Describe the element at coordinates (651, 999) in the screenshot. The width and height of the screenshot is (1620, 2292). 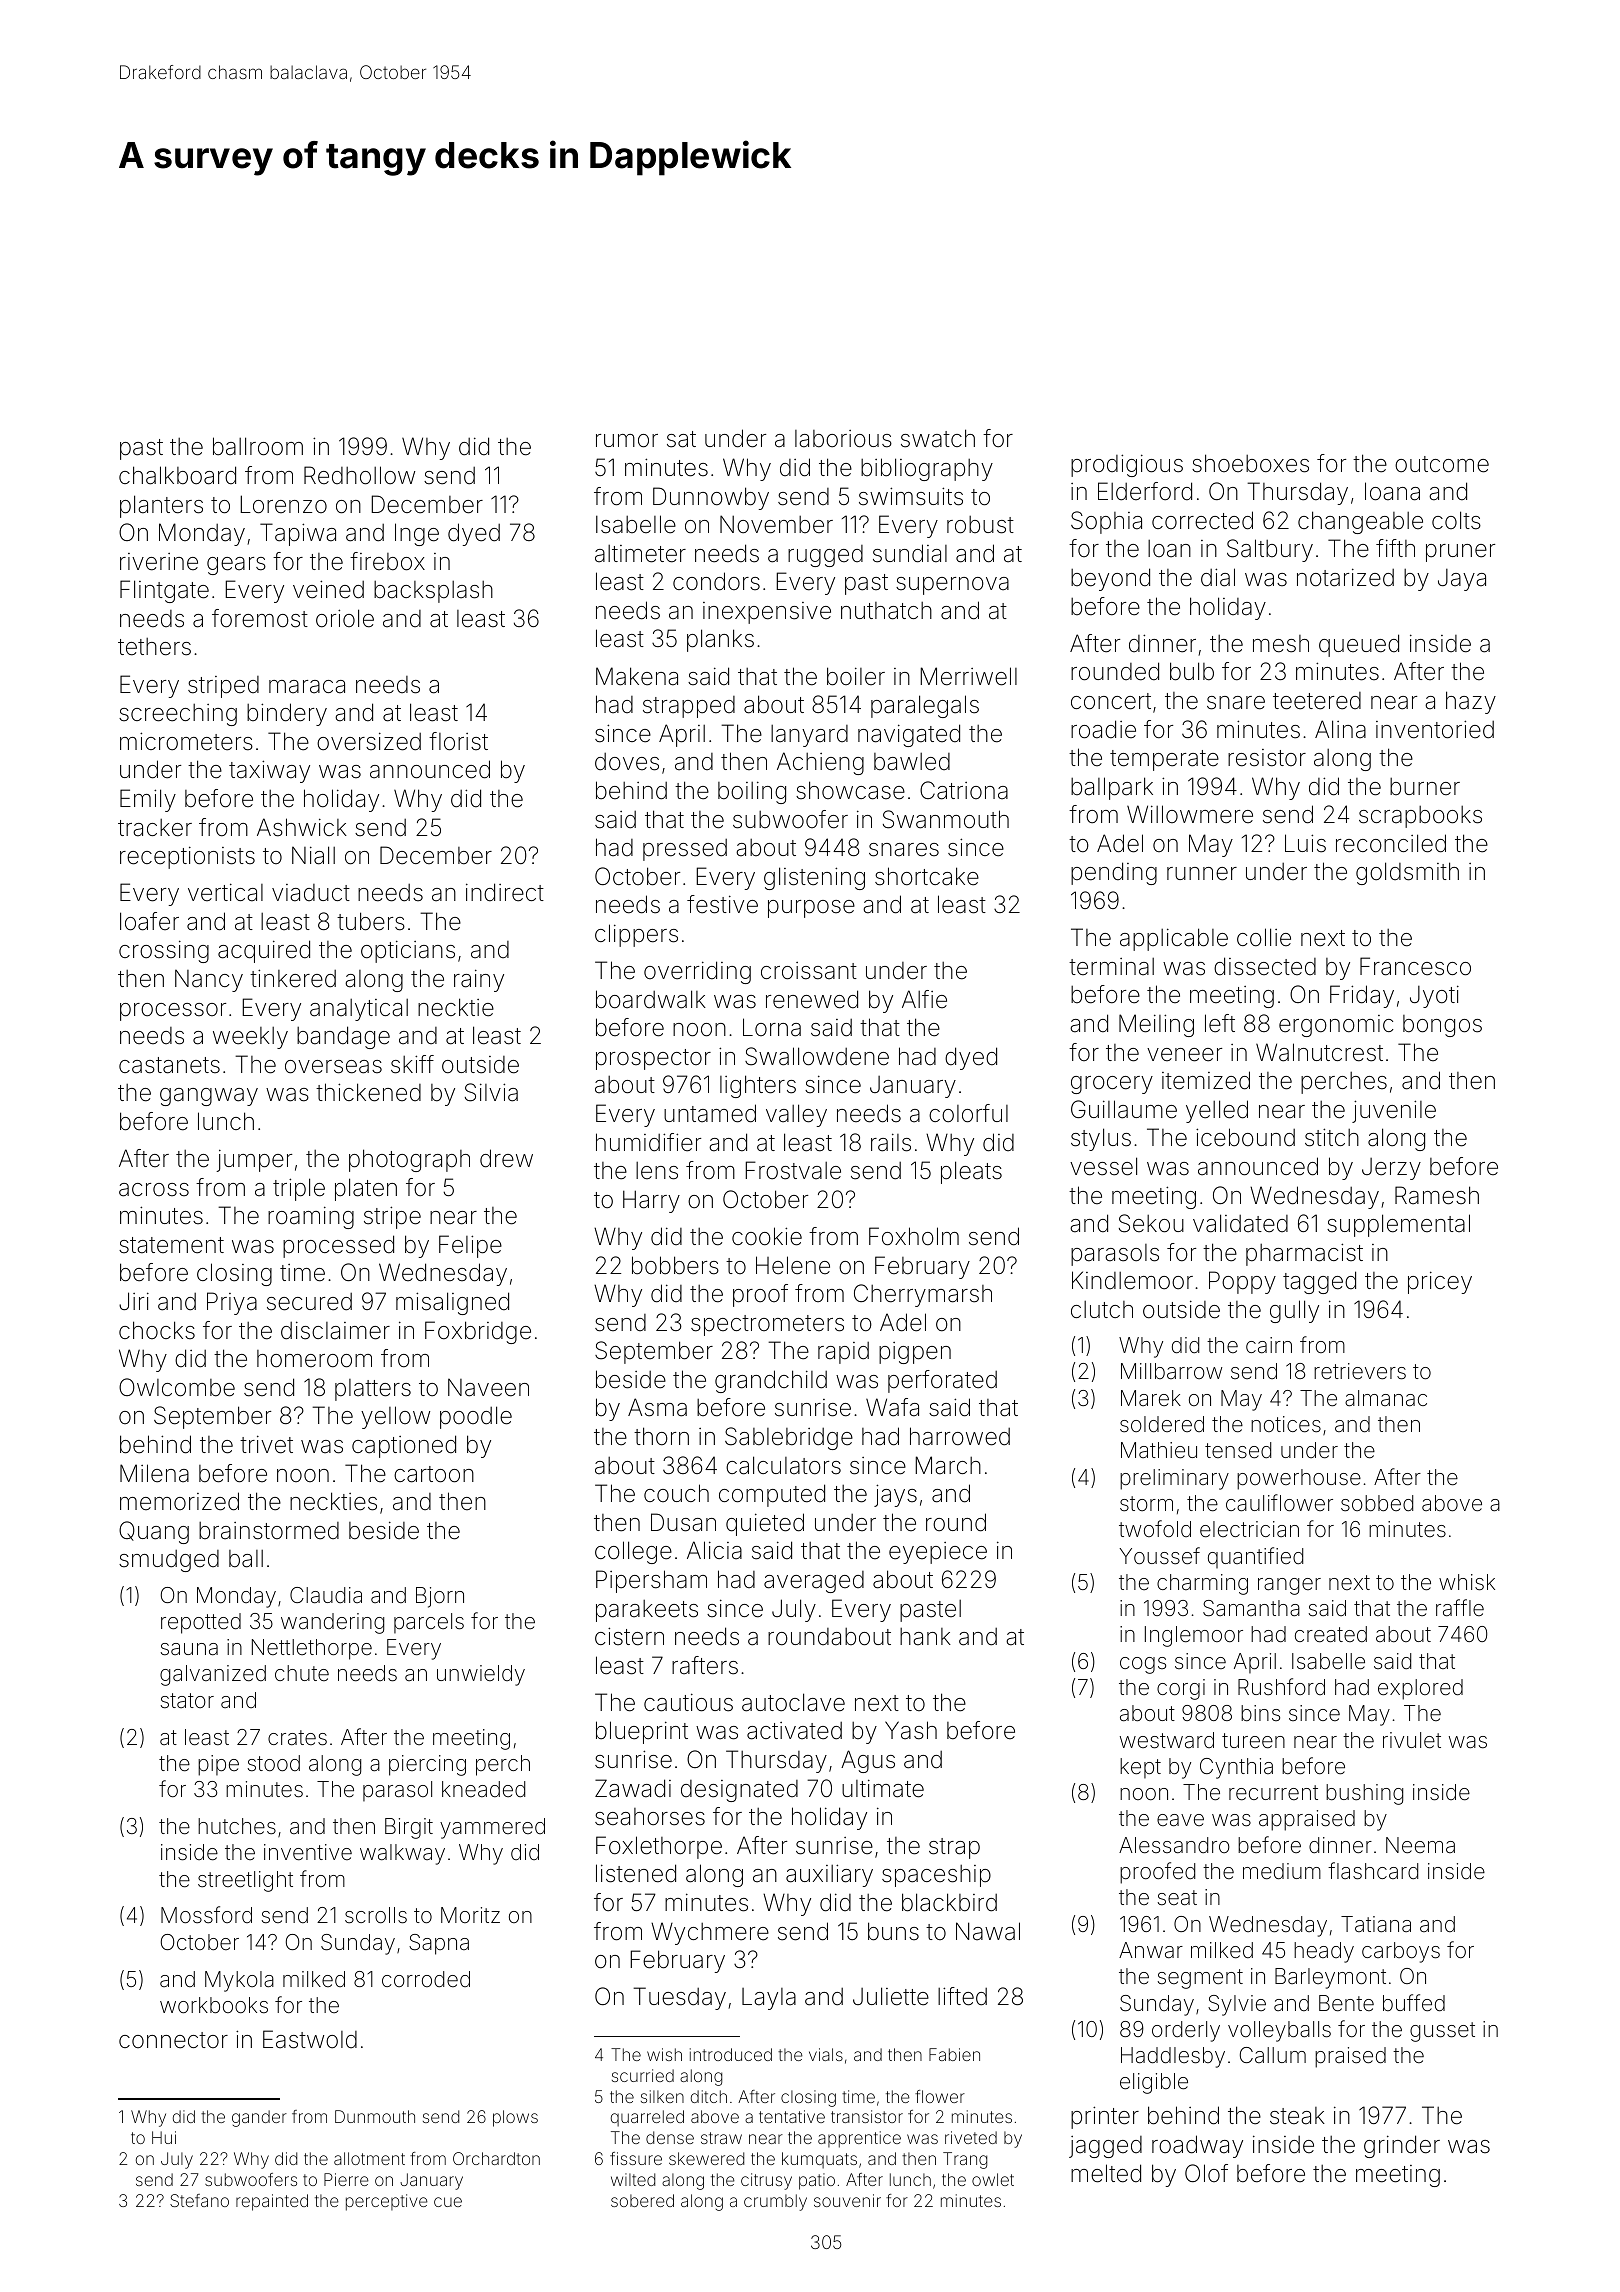
I see `boardwalk` at that location.
